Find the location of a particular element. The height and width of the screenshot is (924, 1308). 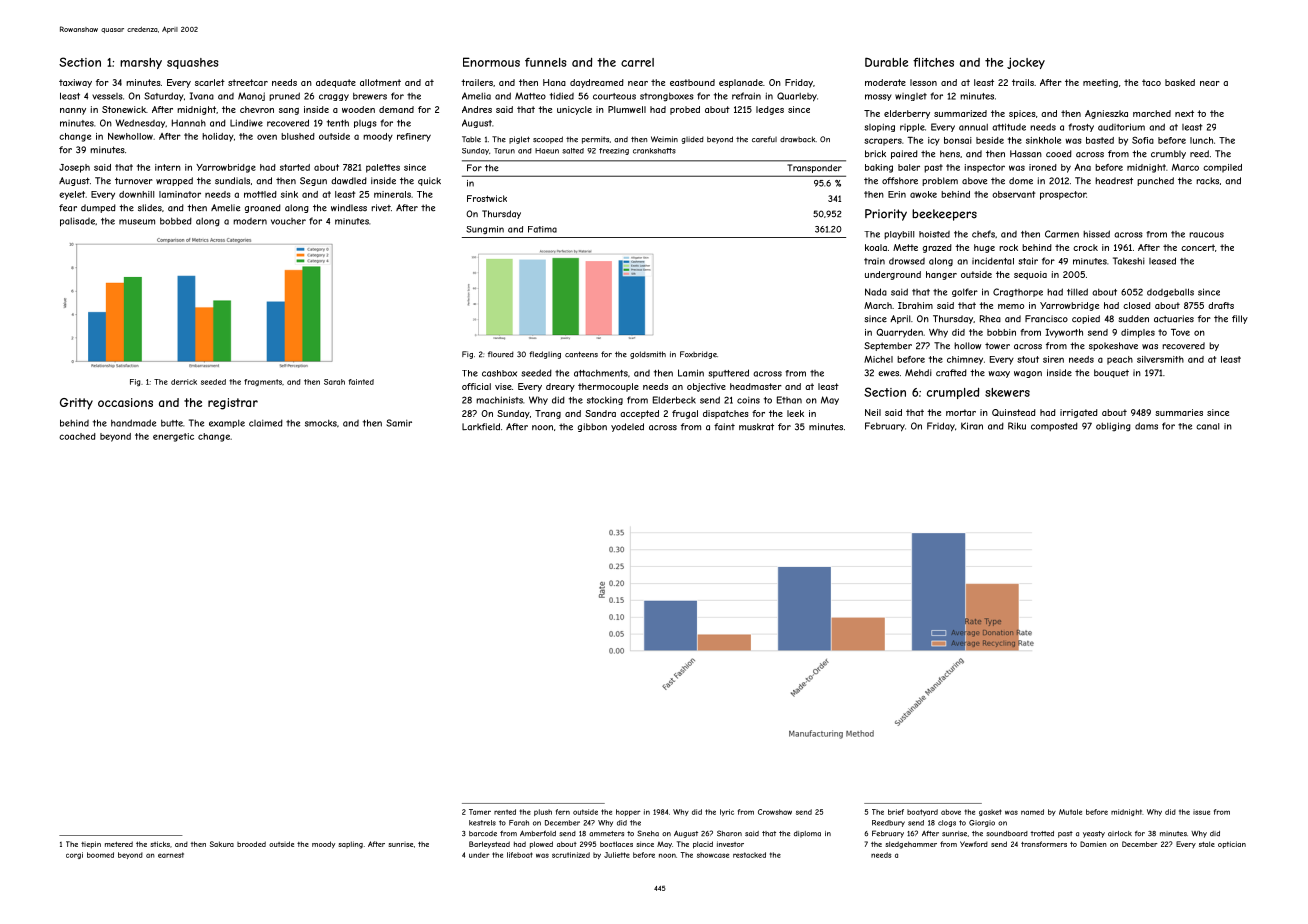

energetic is located at coordinates (173, 437).
